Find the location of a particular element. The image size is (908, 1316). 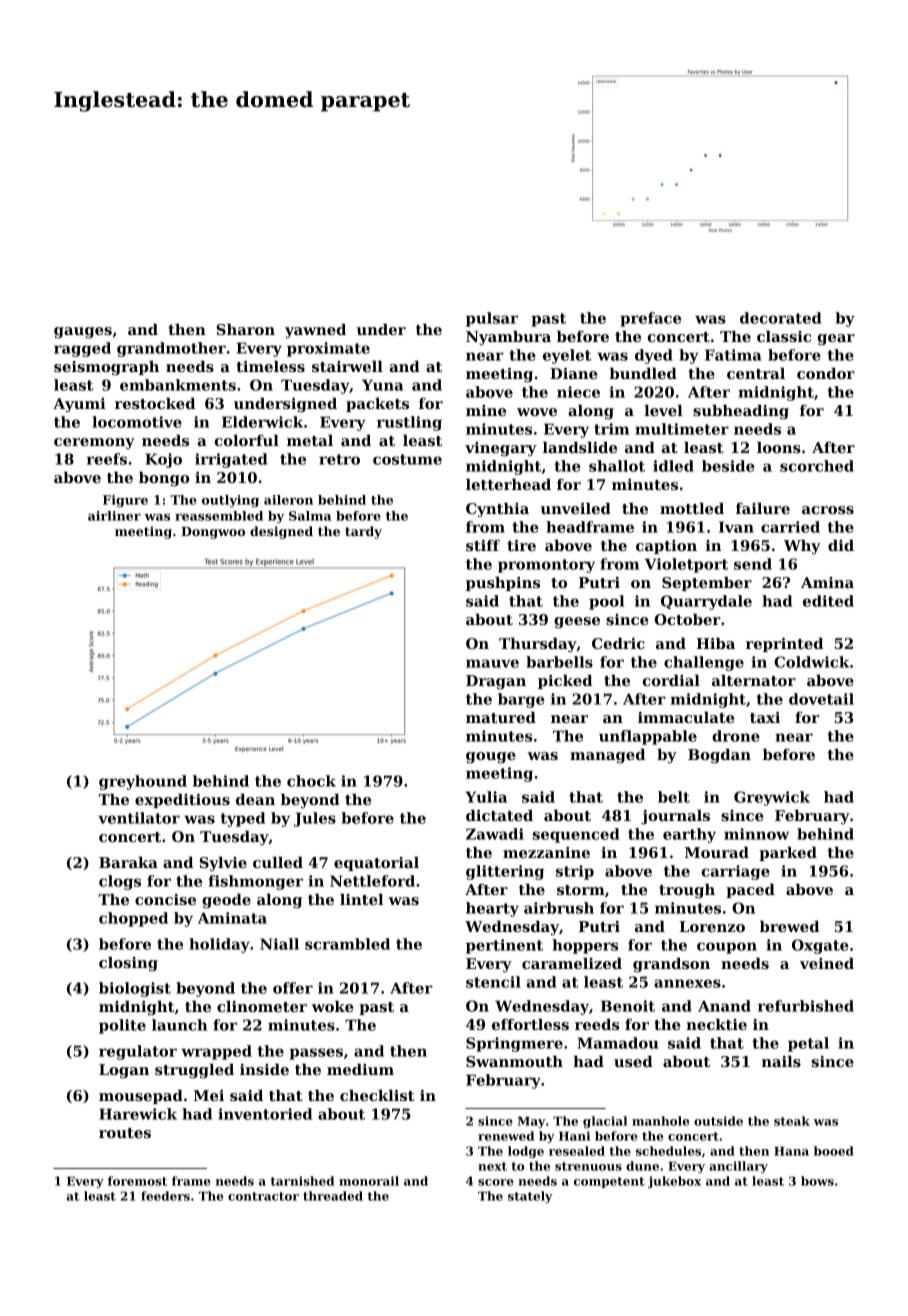

Springmere is located at coordinates (514, 1044).
